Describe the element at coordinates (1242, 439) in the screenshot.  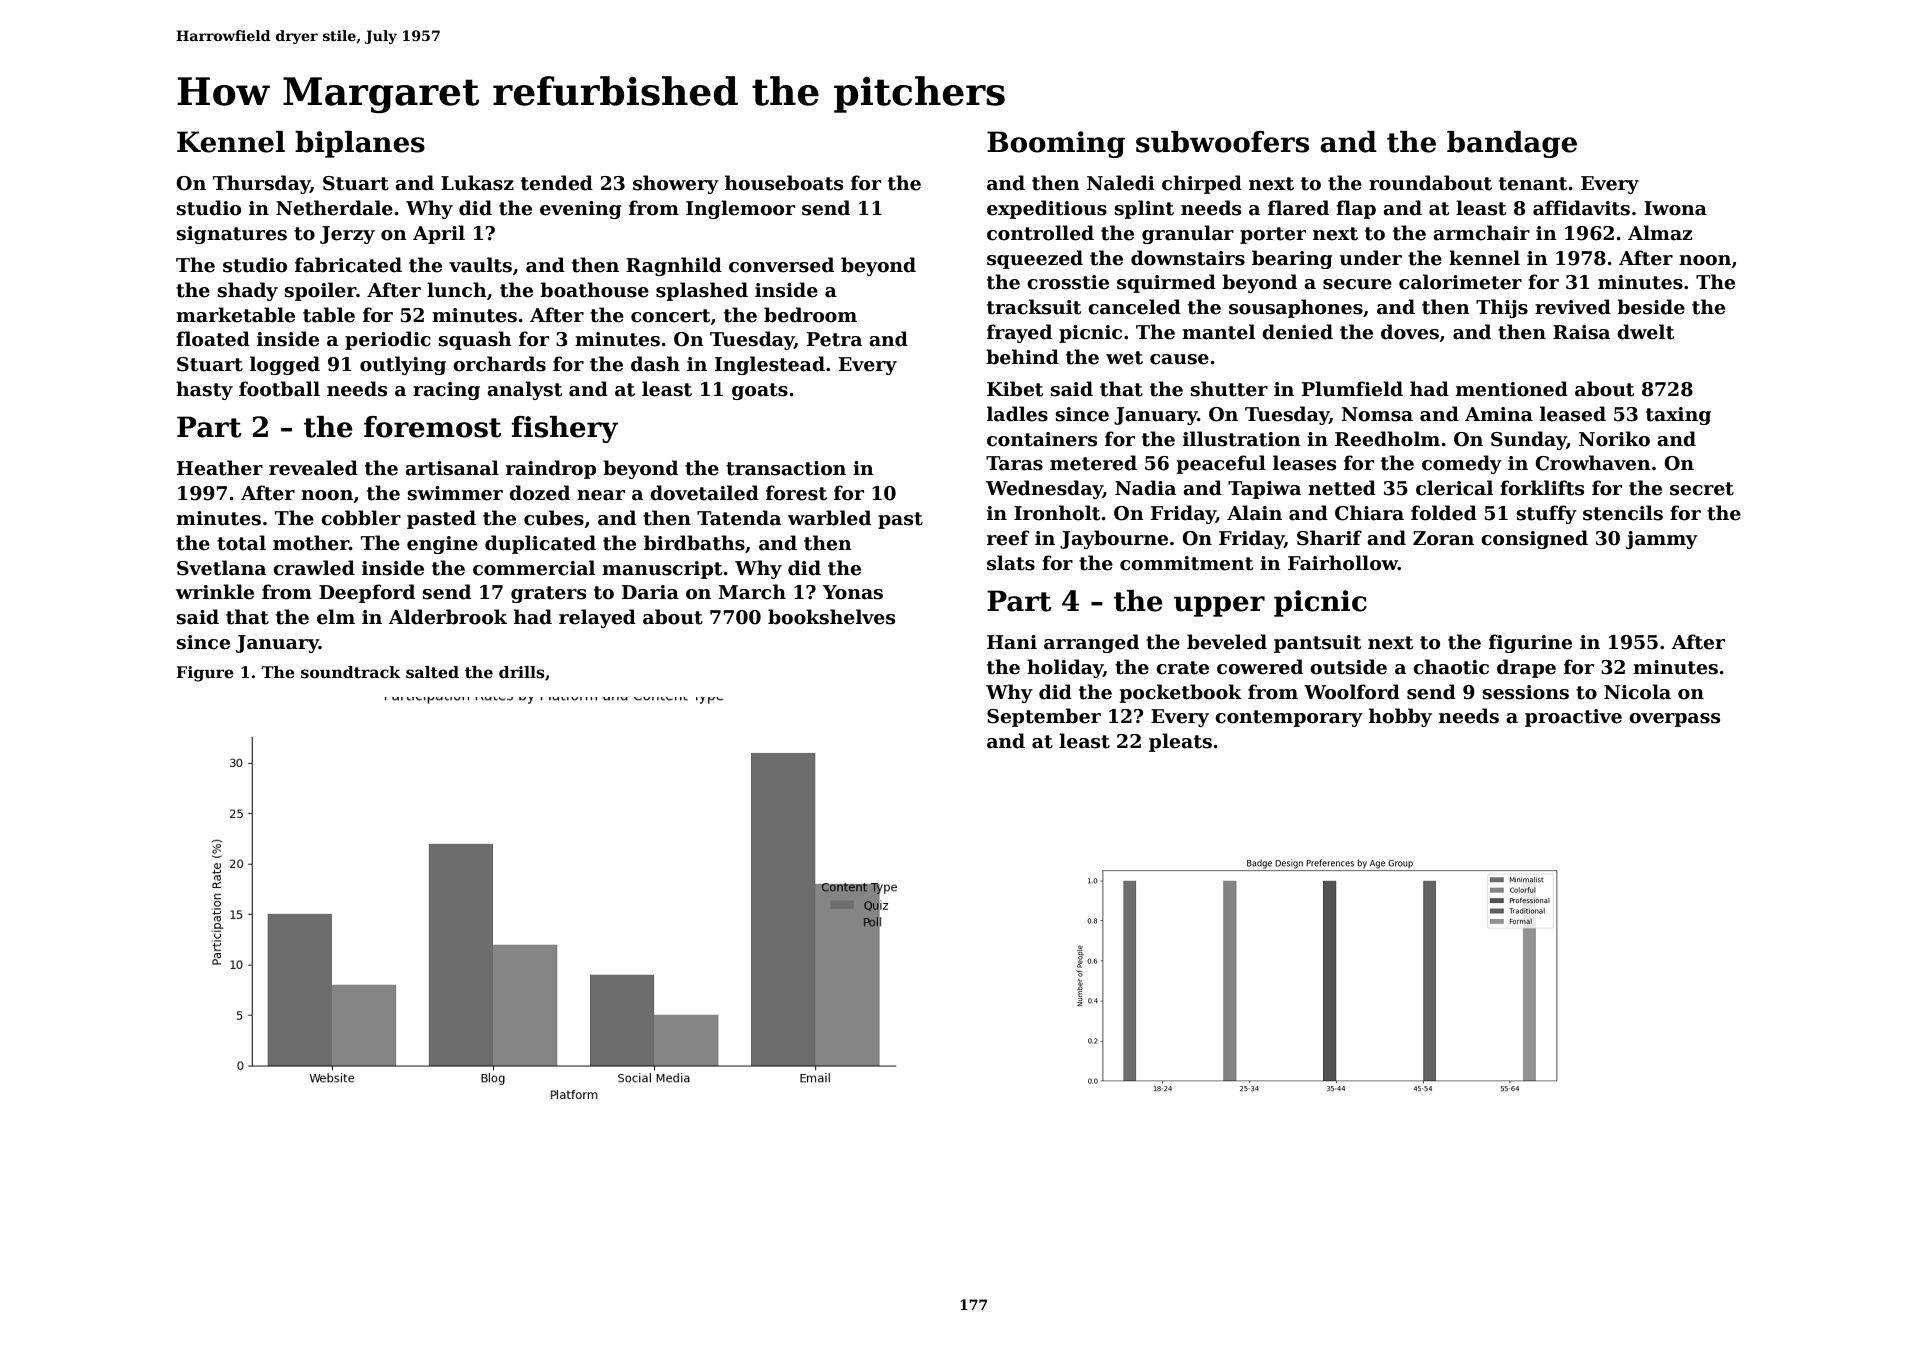
I see `illustration` at that location.
